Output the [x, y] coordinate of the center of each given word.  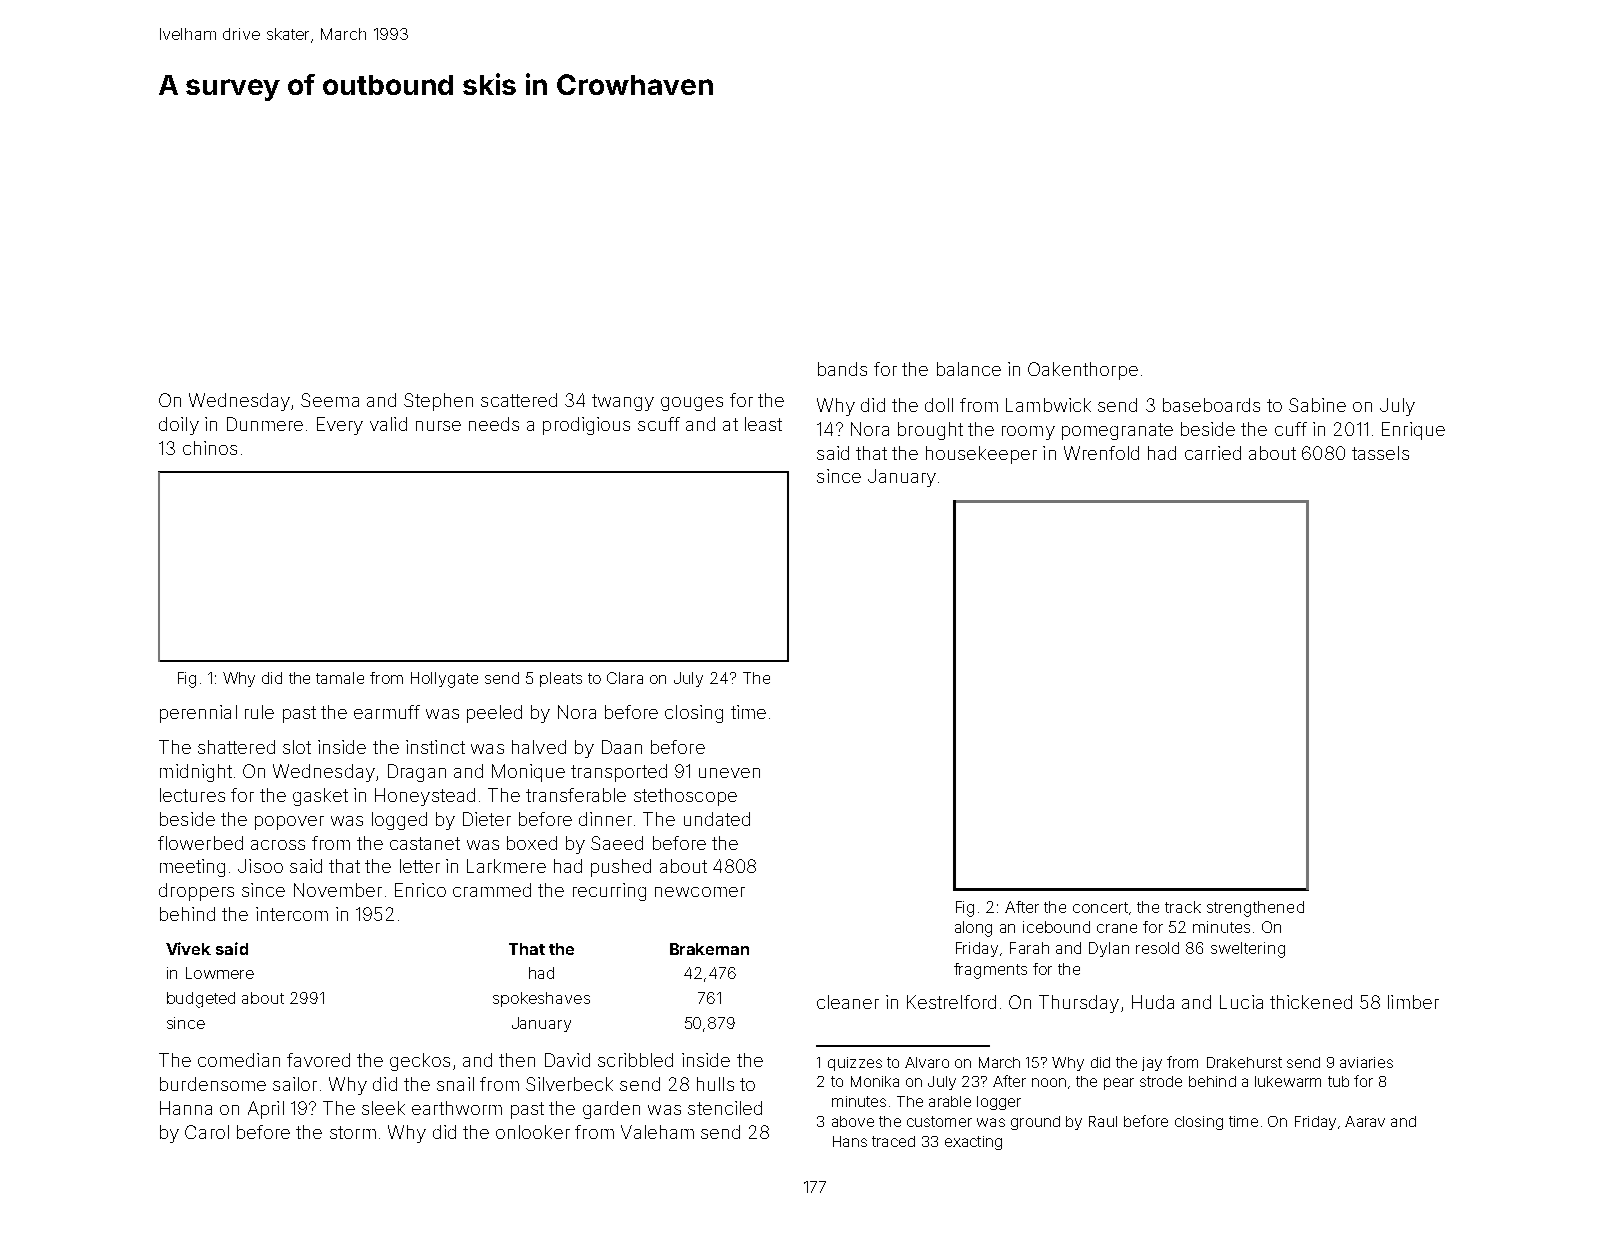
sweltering [1248, 950]
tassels [1380, 453]
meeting [192, 868]
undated [717, 819]
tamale [340, 678]
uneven [729, 773]
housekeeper [981, 455]
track [1183, 907]
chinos [210, 448]
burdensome [213, 1084]
